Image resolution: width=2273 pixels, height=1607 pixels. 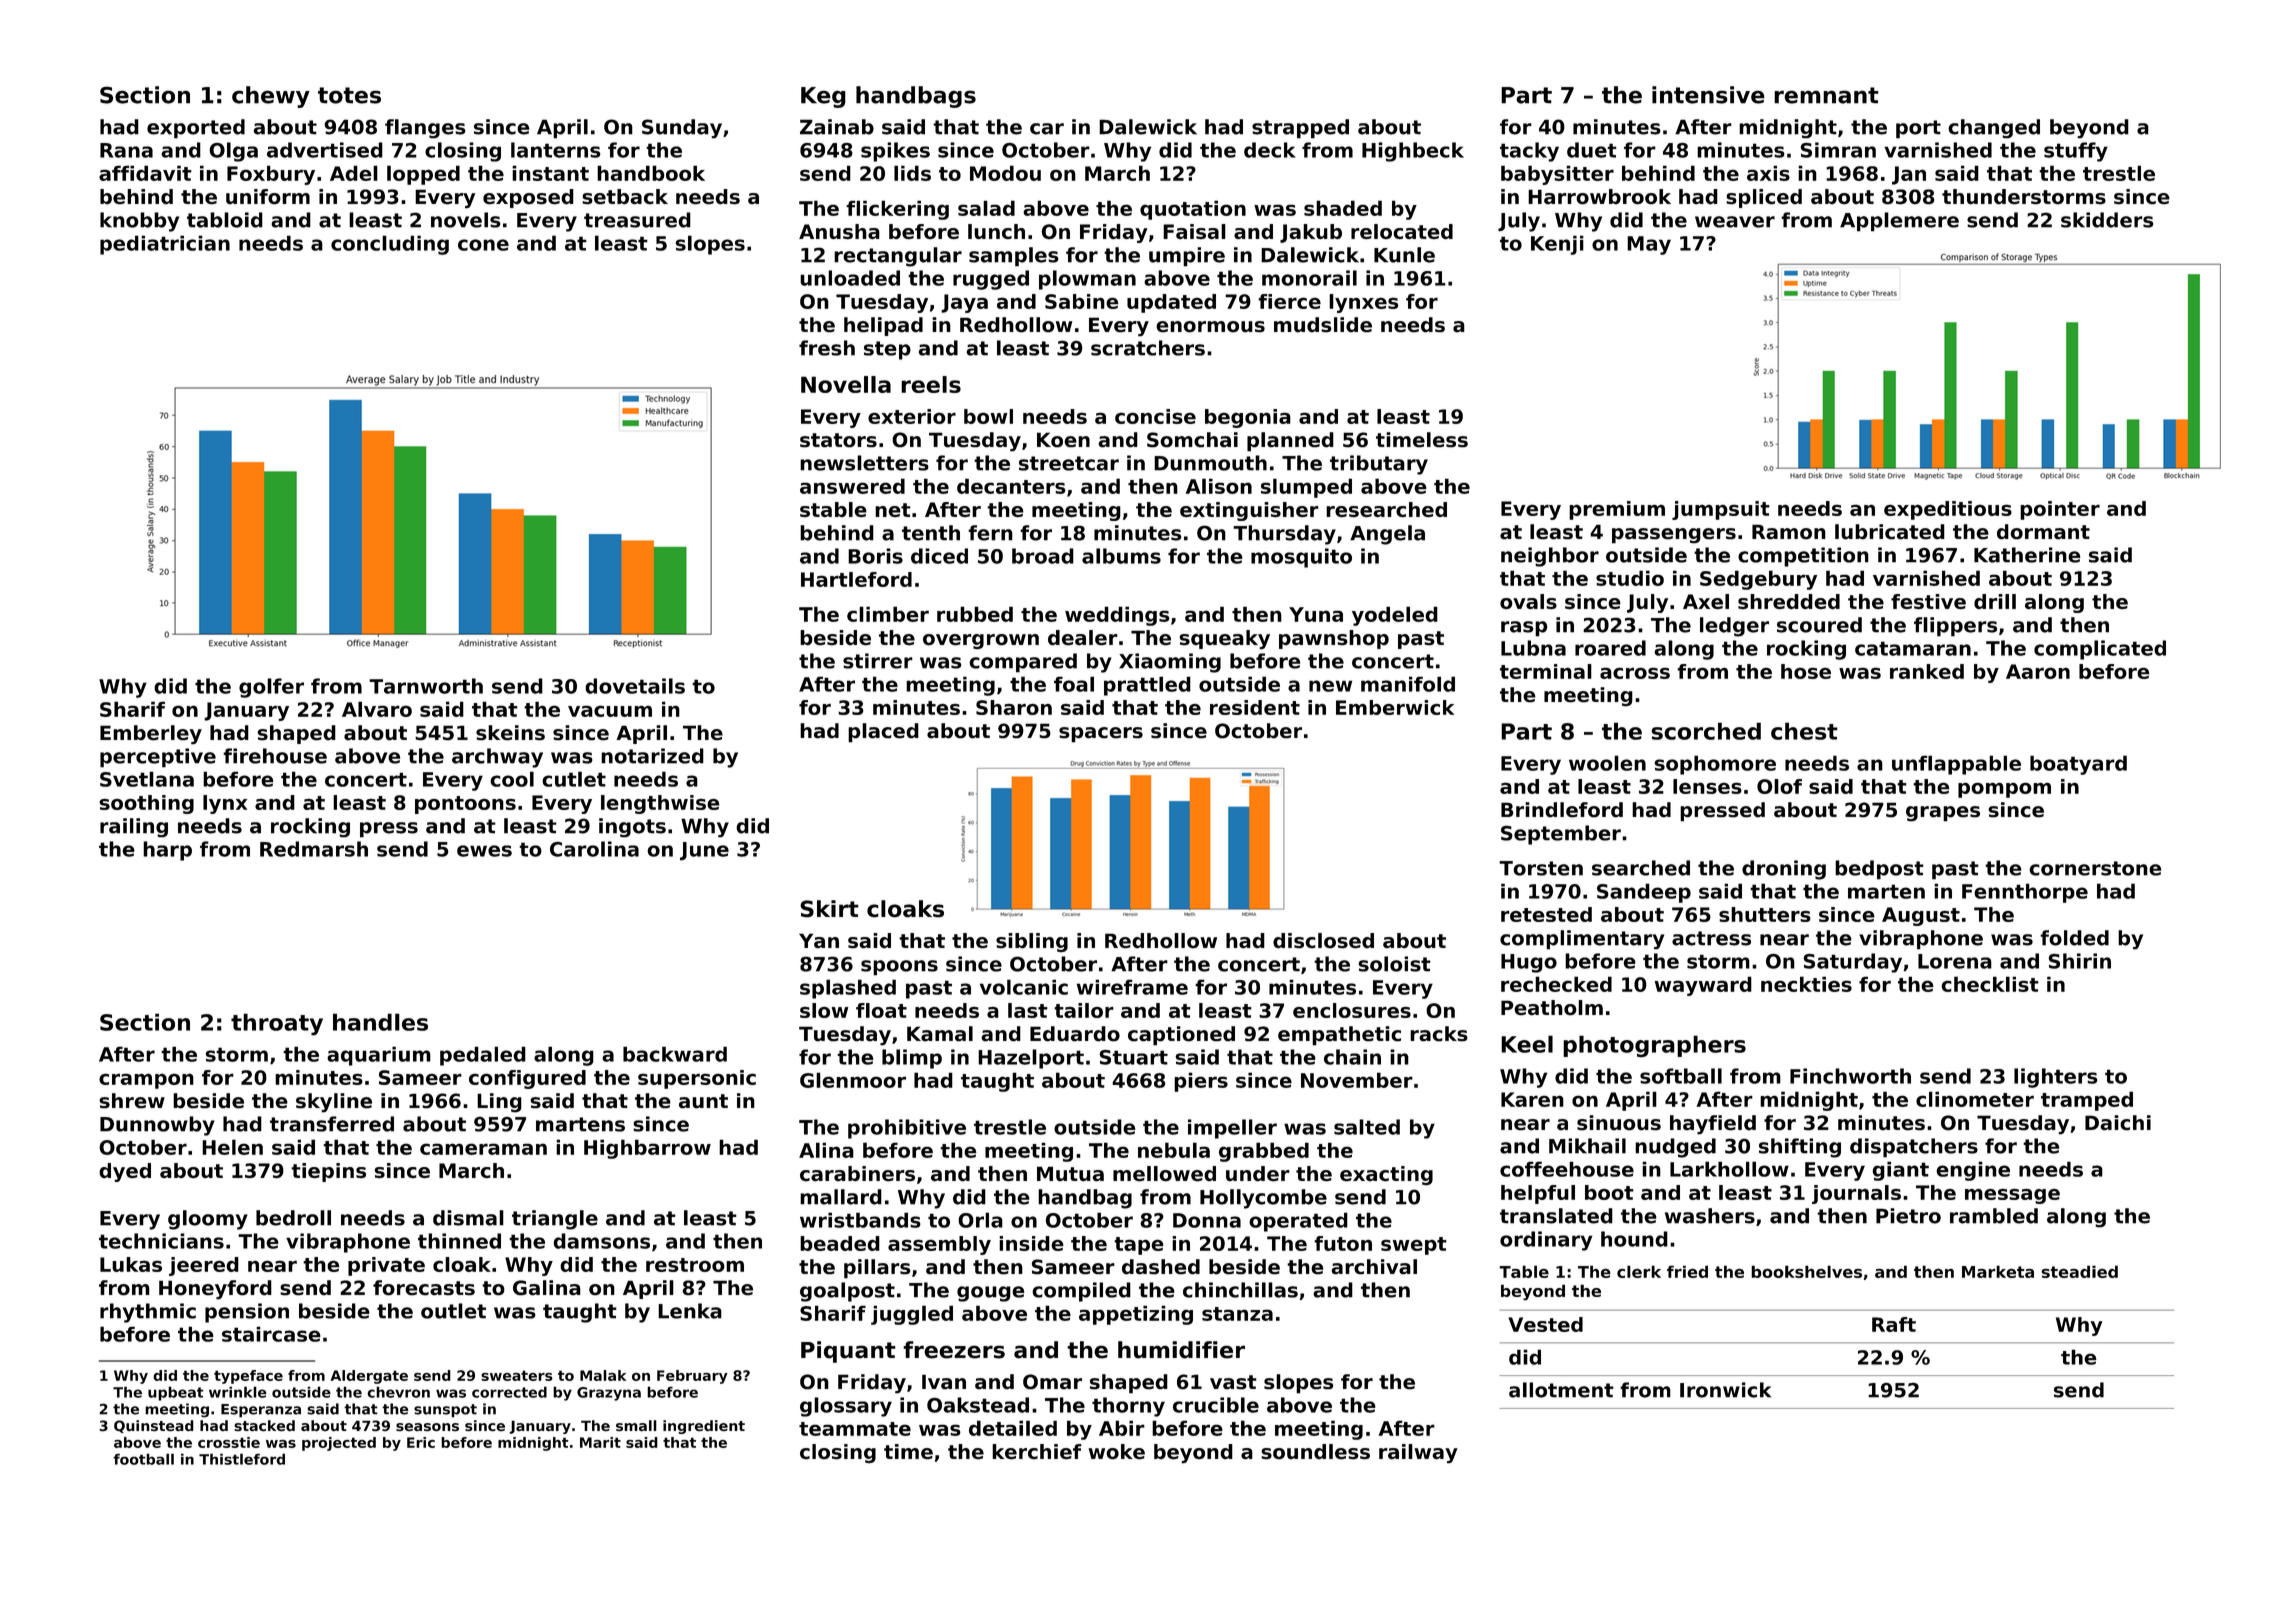 What do you see at coordinates (328, 1172) in the screenshot?
I see `tiepins` at bounding box center [328, 1172].
